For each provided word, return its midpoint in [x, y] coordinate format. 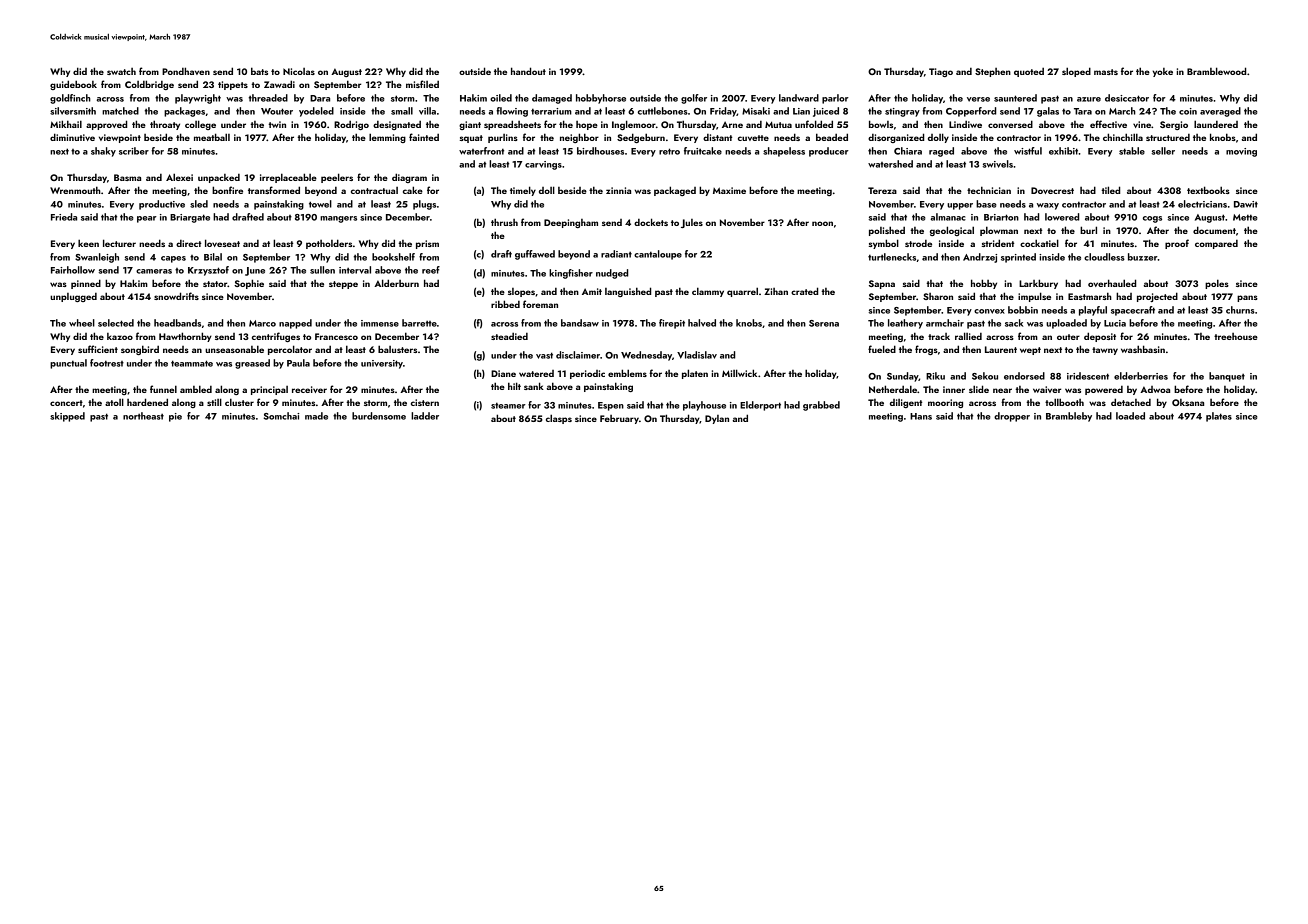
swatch [121, 71]
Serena [824, 323]
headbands [177, 323]
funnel [163, 389]
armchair [945, 323]
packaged [675, 191]
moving [1241, 152]
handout [528, 71]
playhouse [704, 406]
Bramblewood [1216, 71]
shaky [103, 152]
